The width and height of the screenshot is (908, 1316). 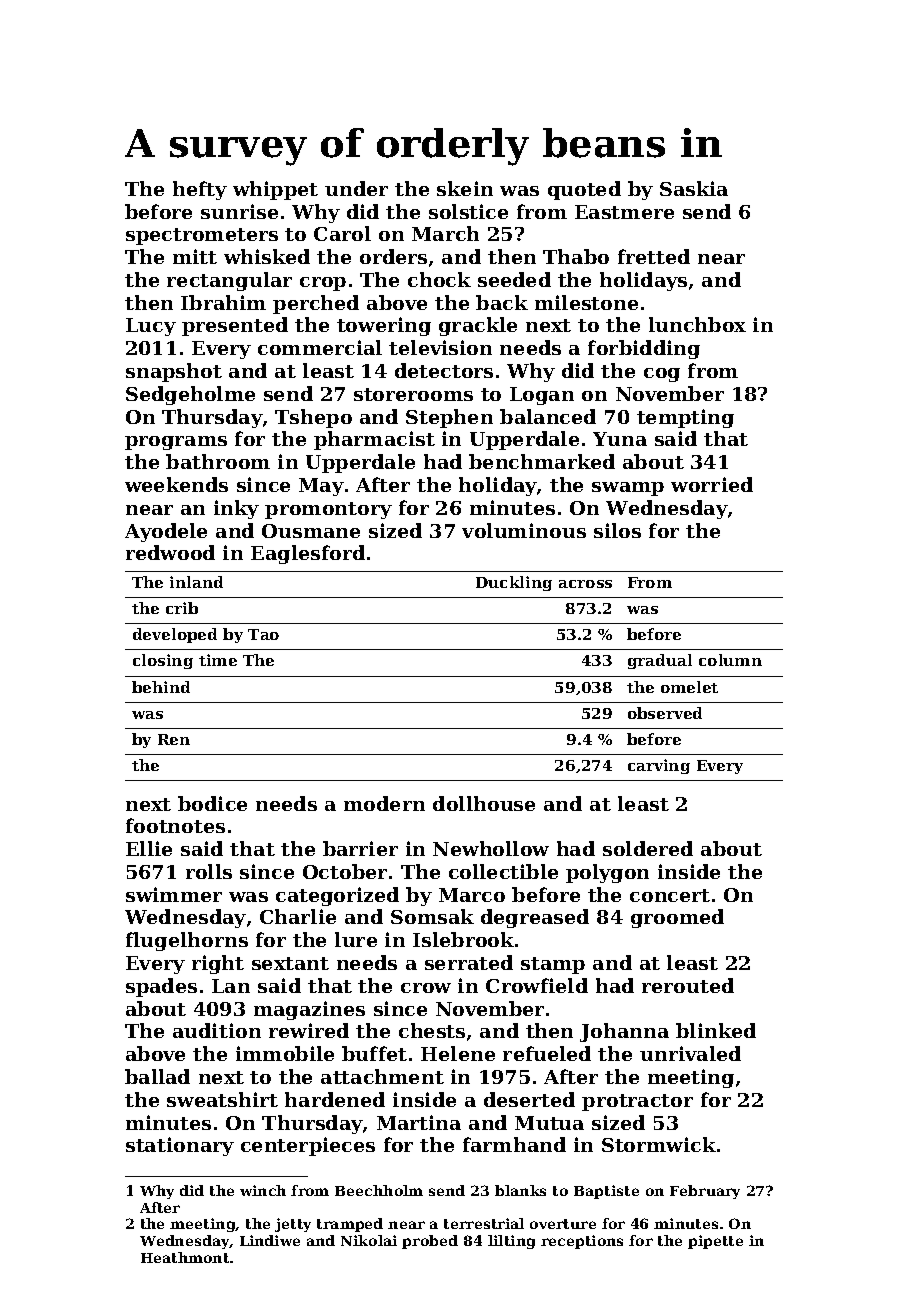 I want to click on quoted, so click(x=584, y=190).
